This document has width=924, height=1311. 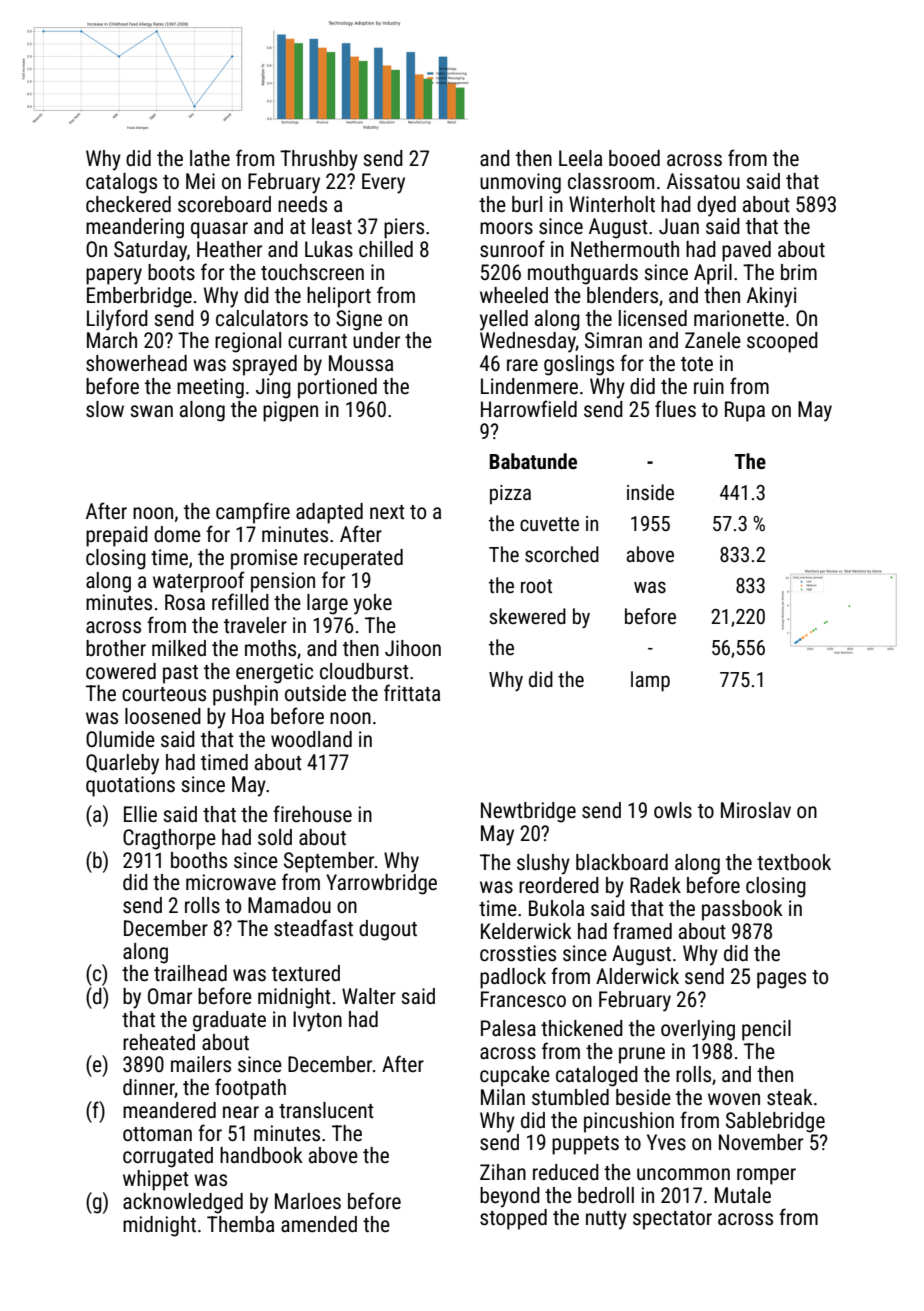 I want to click on graduate, so click(x=229, y=1021).
